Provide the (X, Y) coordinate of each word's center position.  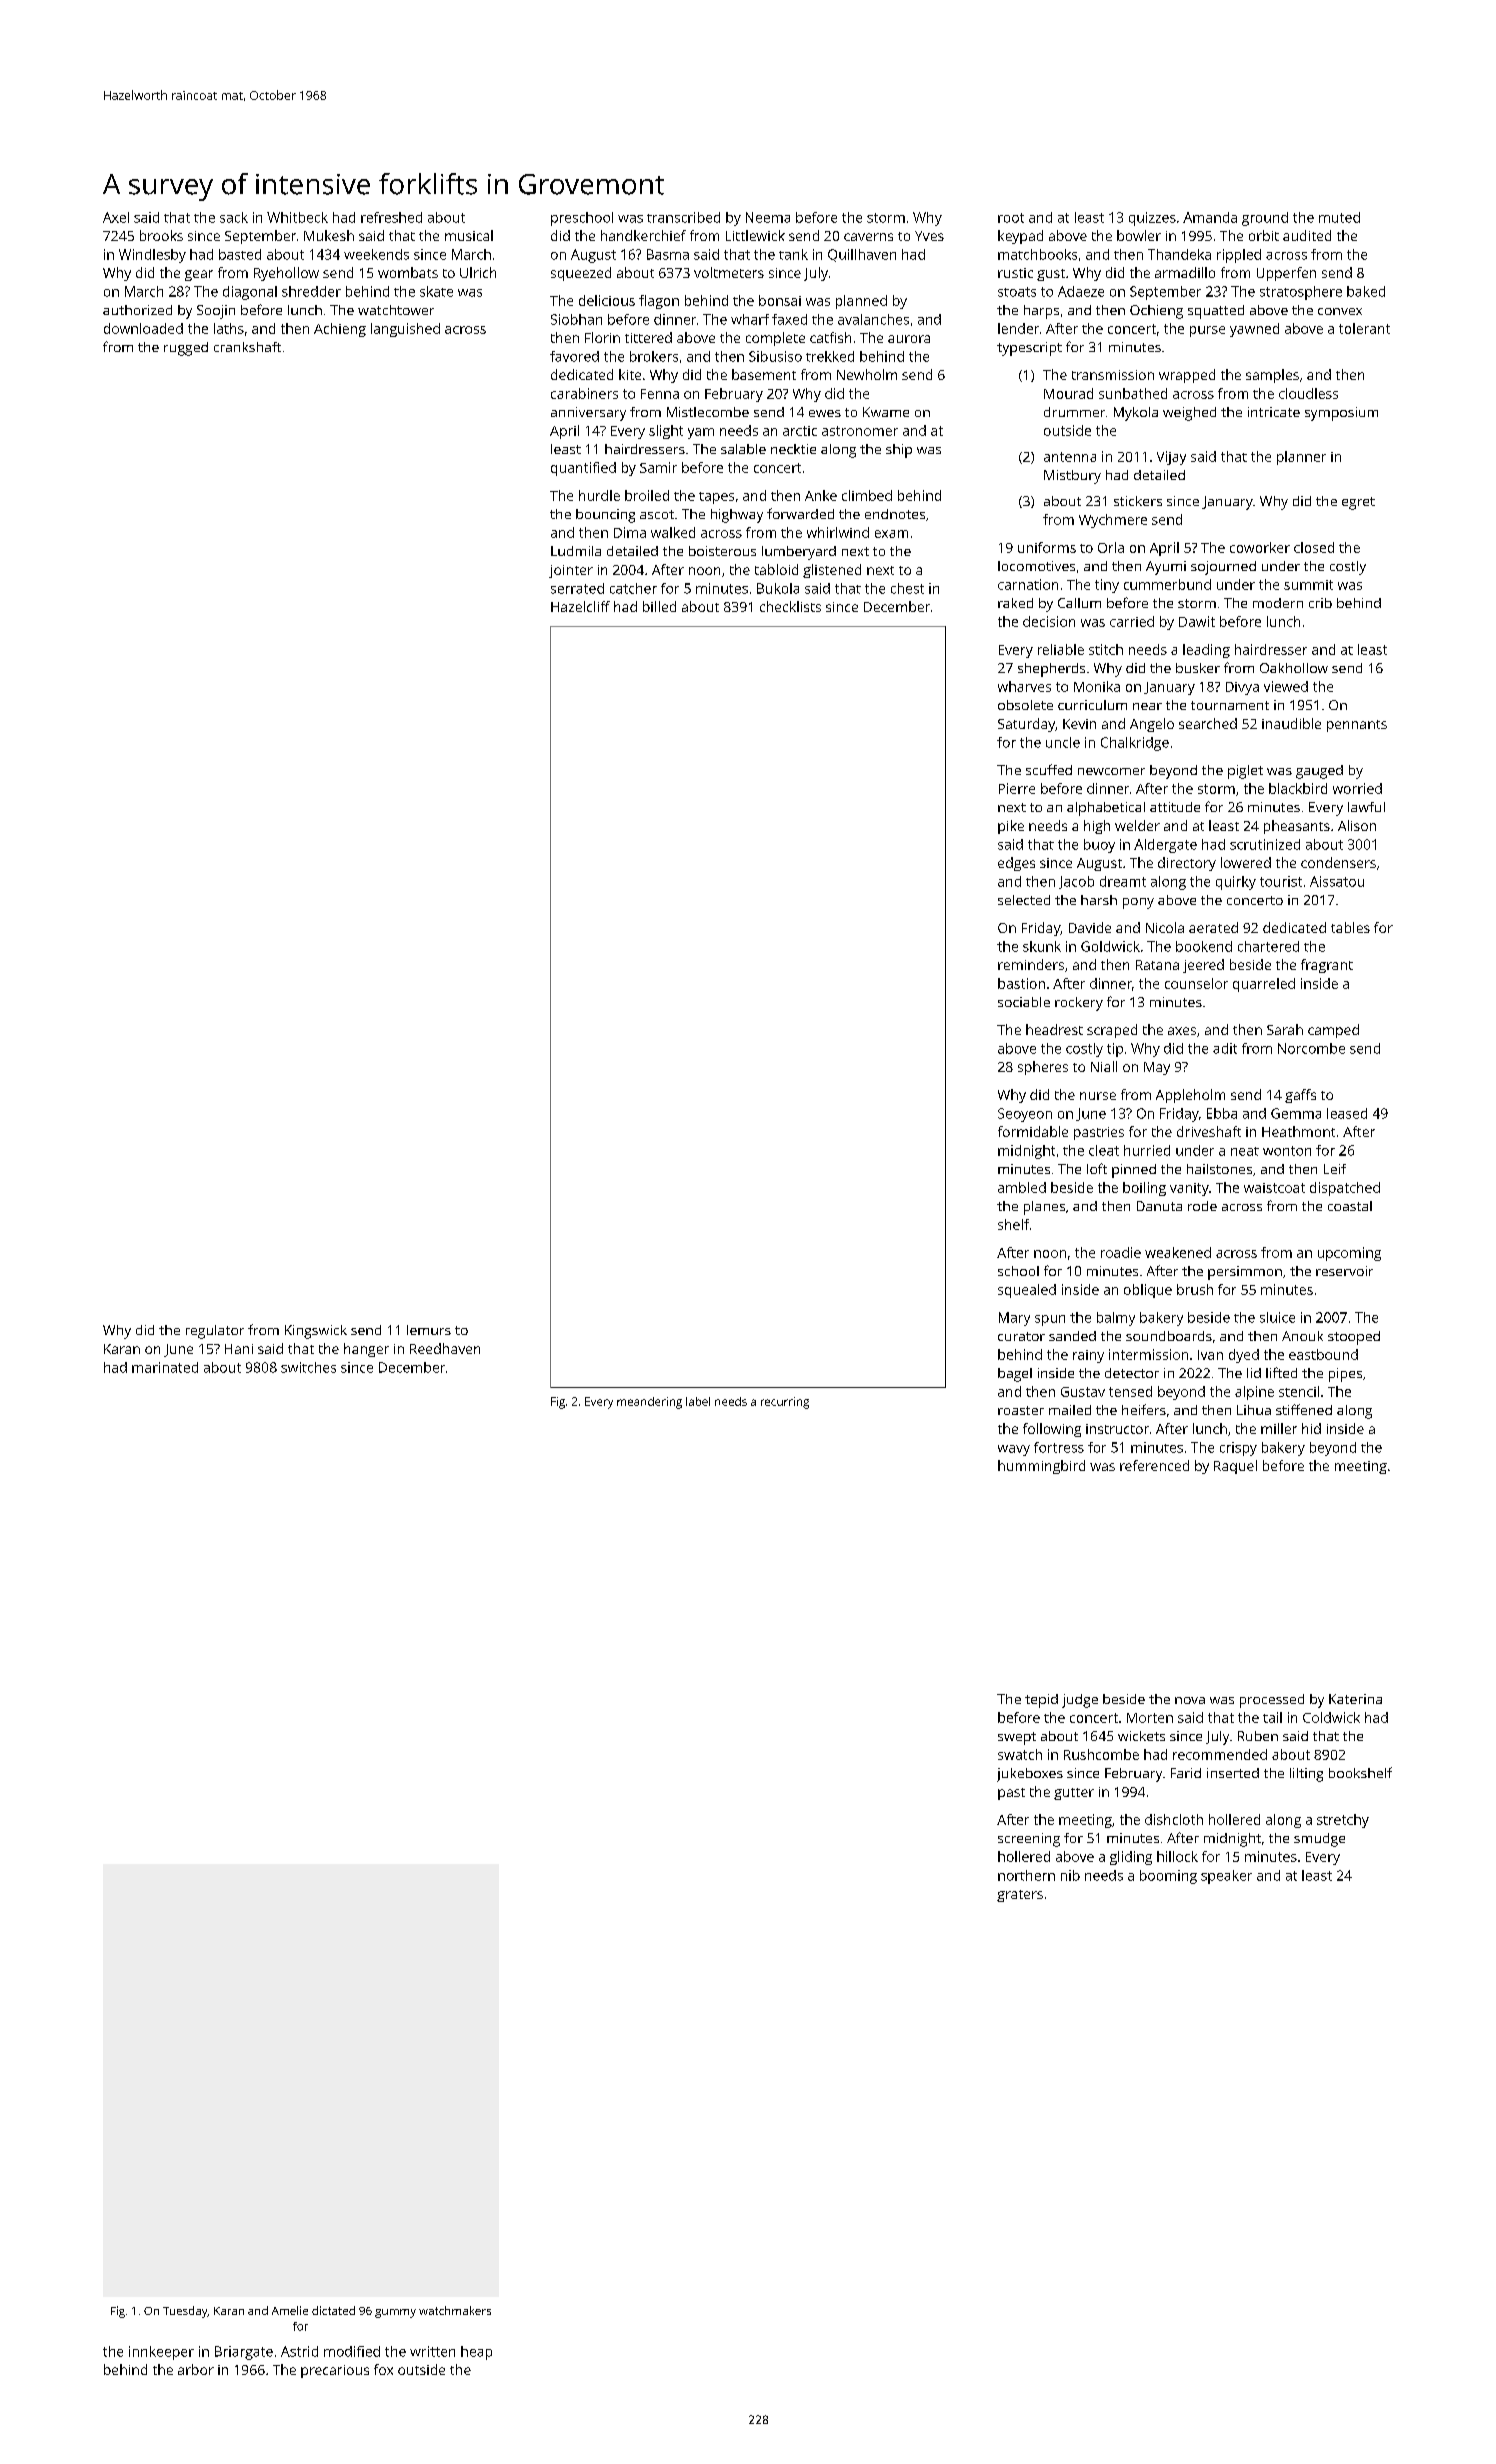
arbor (196, 2369)
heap (476, 2353)
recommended (1220, 1754)
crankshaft (247, 347)
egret (1358, 503)
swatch (1020, 1754)
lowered (1246, 862)
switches (308, 1367)
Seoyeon (1025, 1115)
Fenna (660, 394)
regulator (215, 1332)
